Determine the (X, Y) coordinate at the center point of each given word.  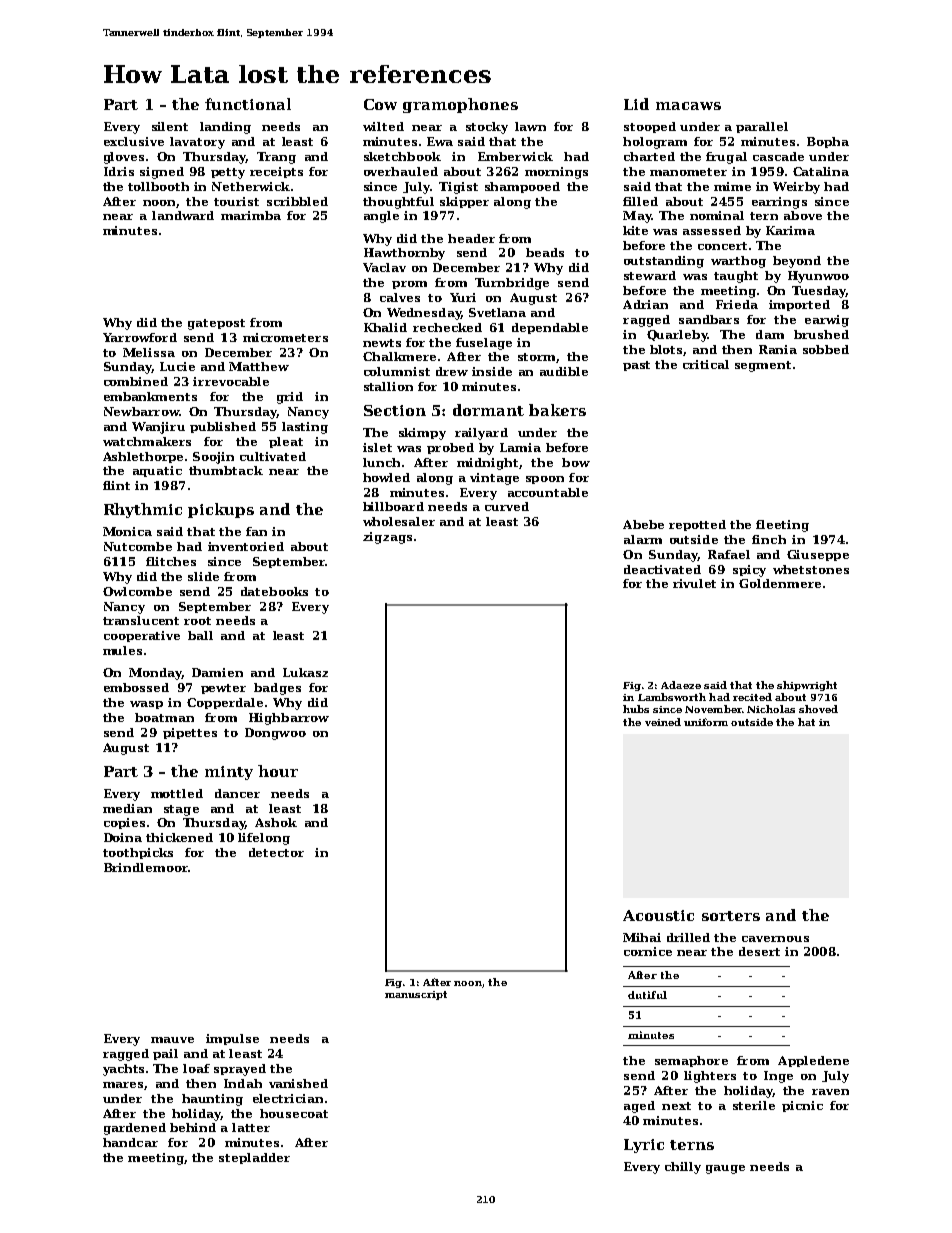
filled (640, 201)
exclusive (134, 141)
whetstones (811, 569)
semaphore (691, 1061)
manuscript (416, 995)
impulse (232, 1039)
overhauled (401, 171)
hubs (636, 709)
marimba (251, 215)
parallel (762, 127)
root (197, 621)
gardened (135, 1129)
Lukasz (305, 672)
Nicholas (771, 709)
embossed (136, 687)
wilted (383, 126)
